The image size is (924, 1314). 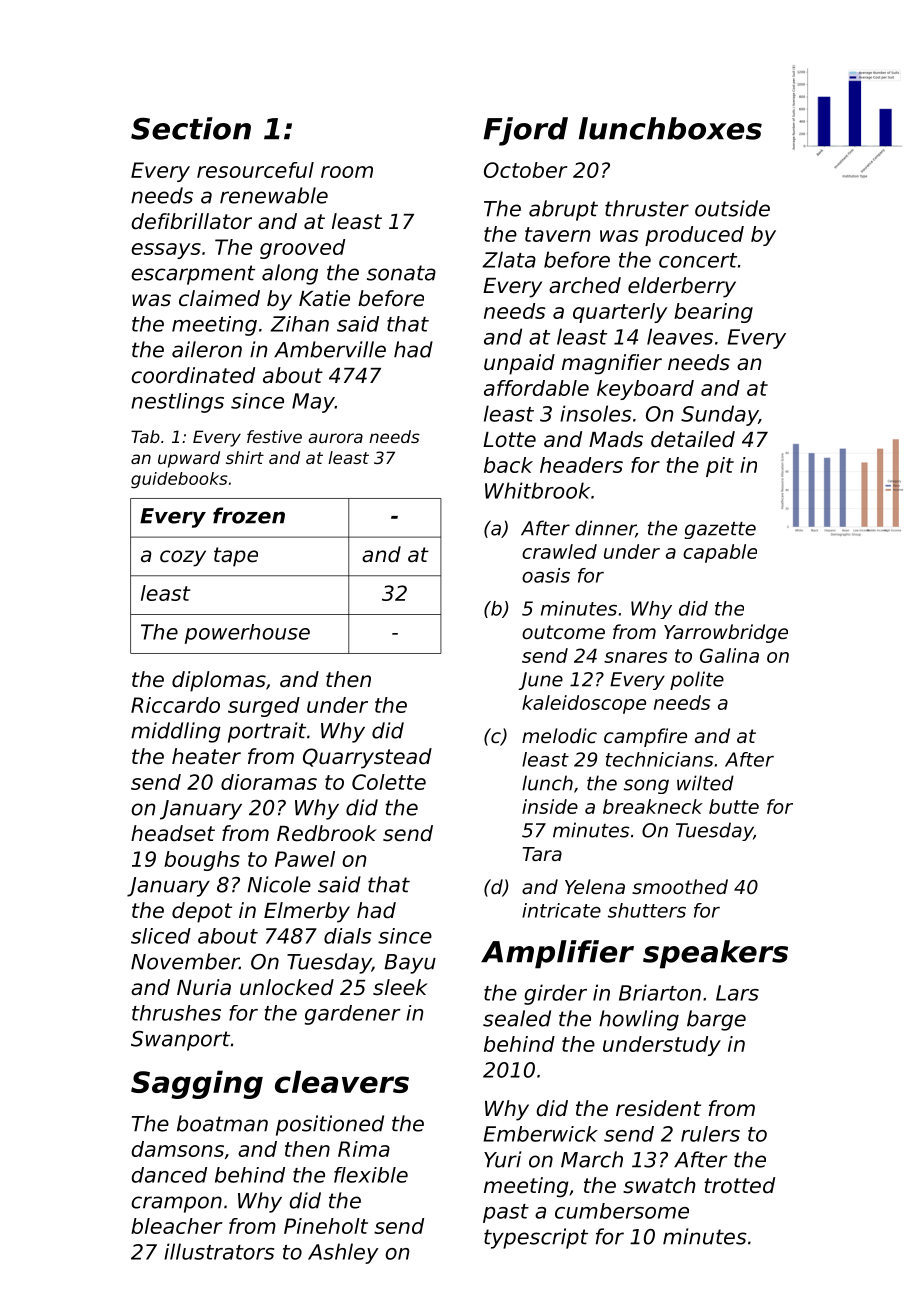 I want to click on produced, so click(x=694, y=236).
